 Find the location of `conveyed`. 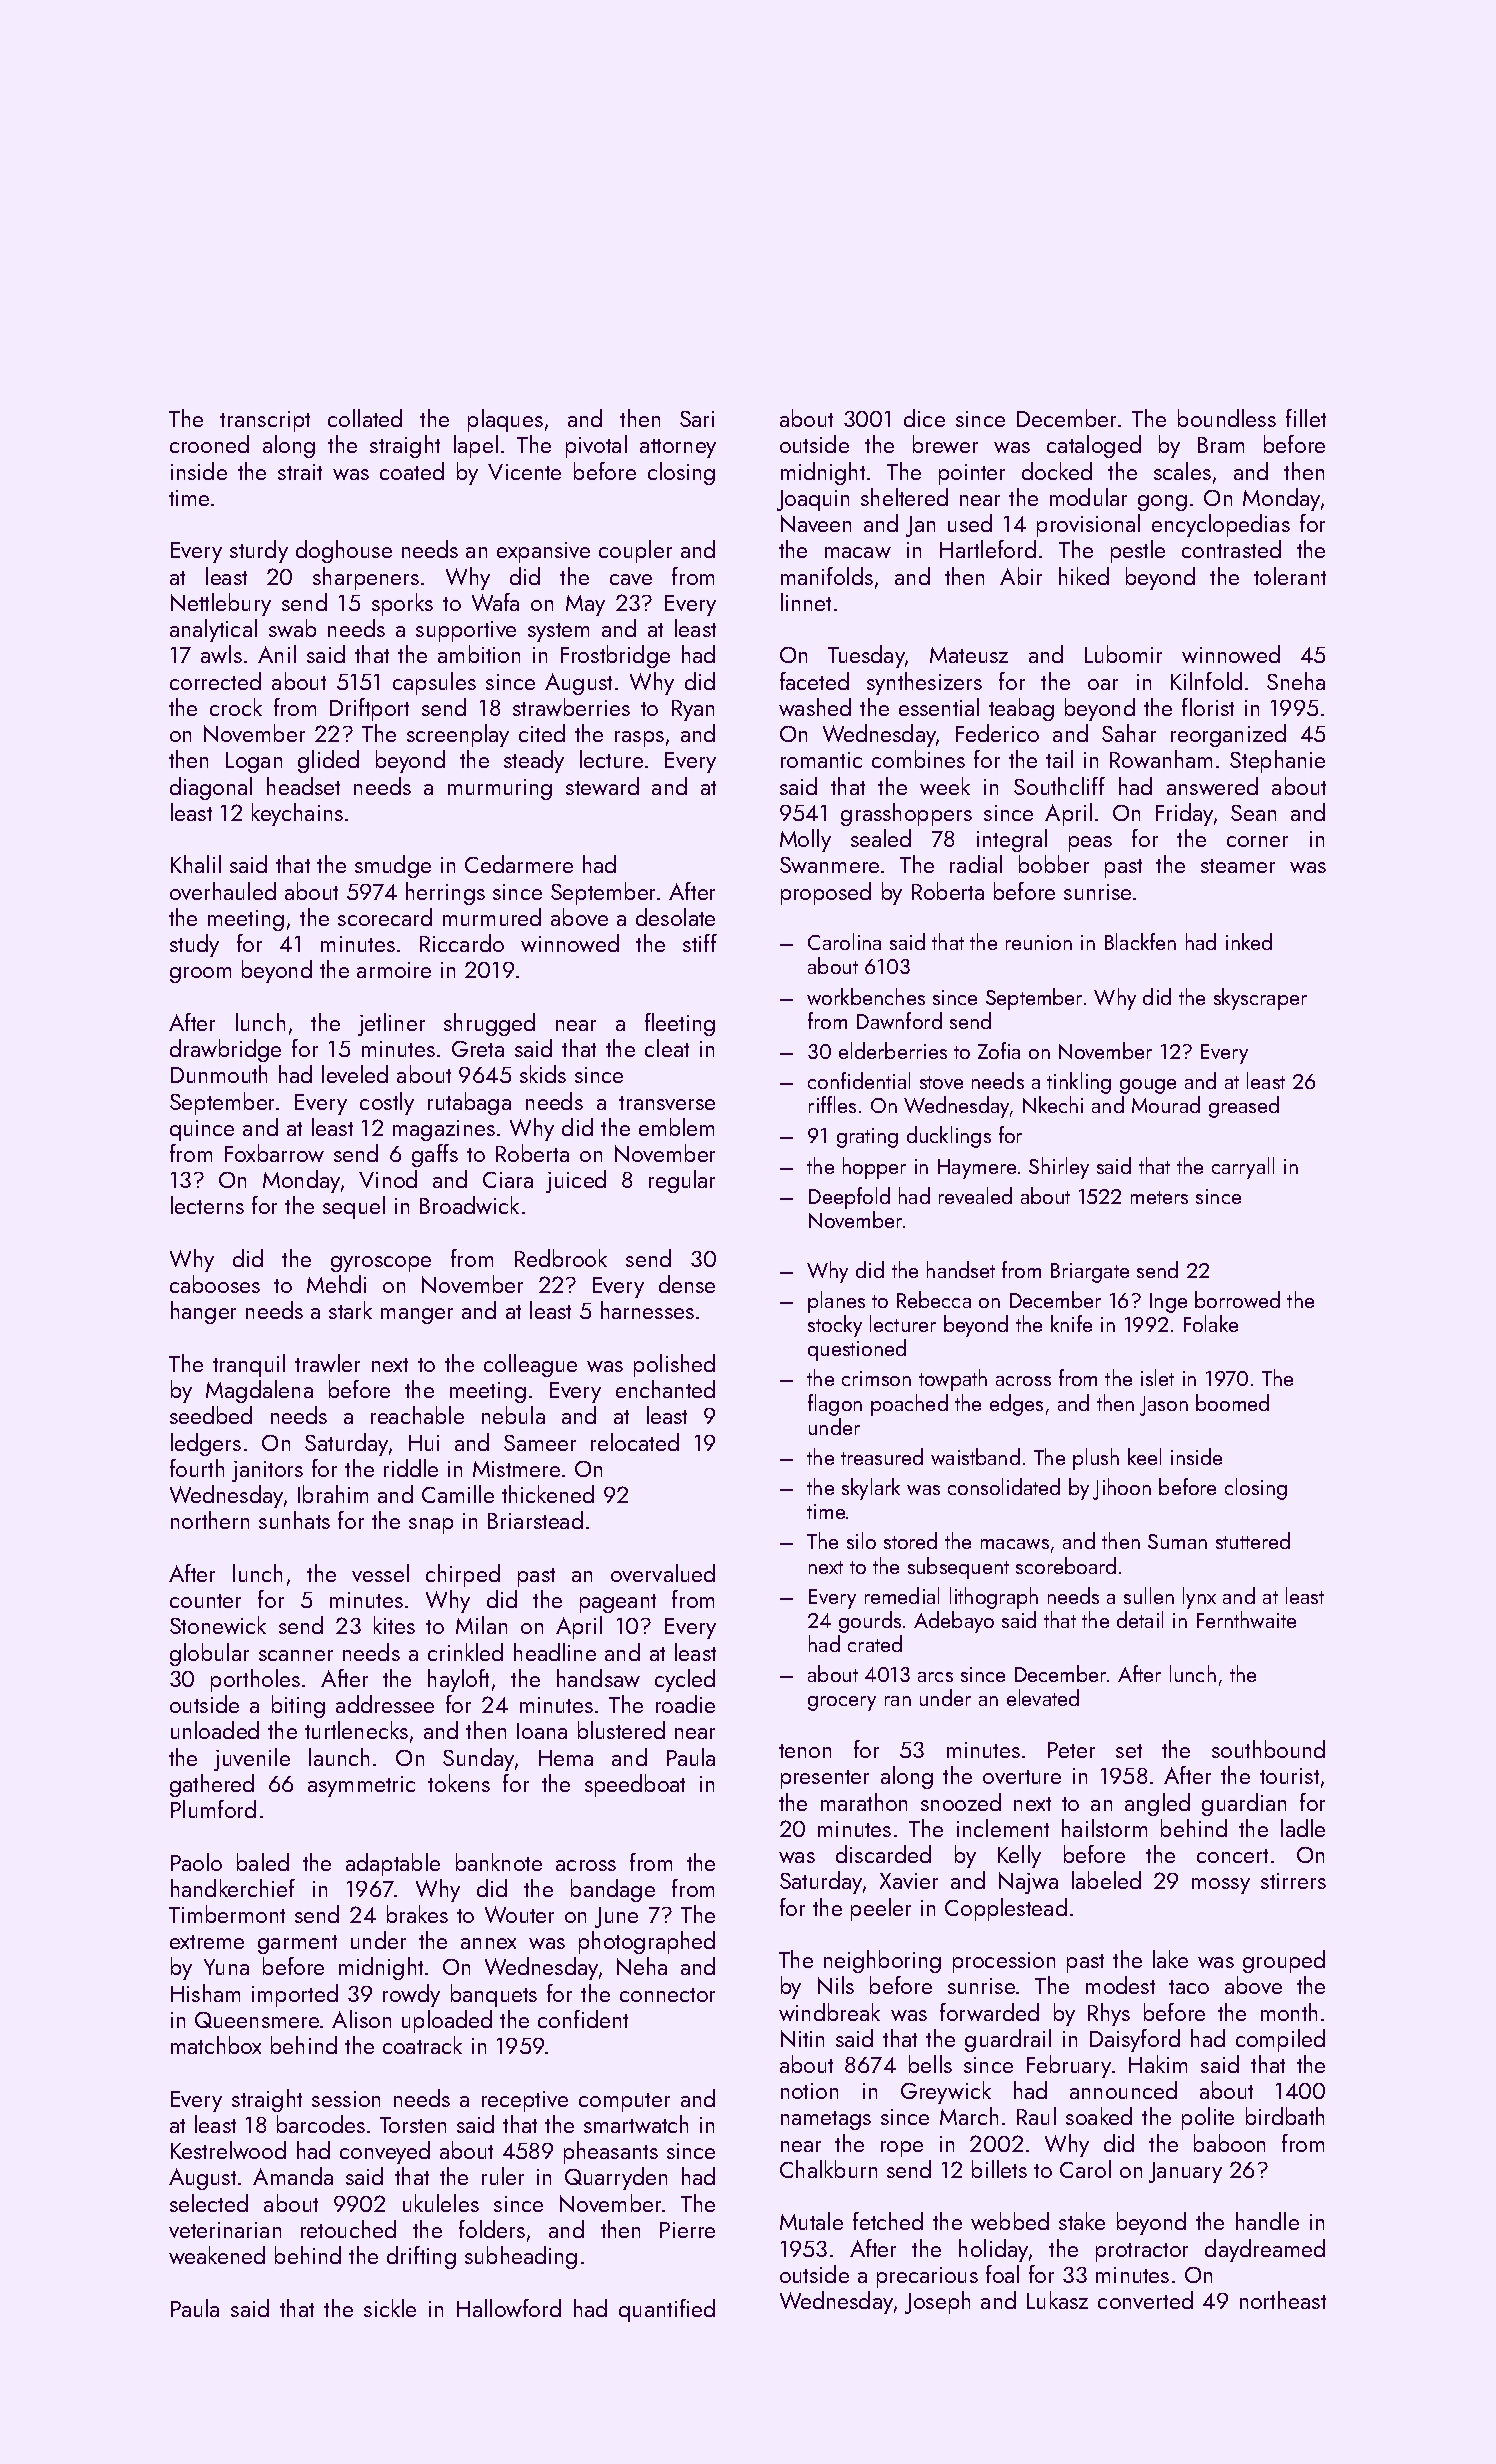

conveyed is located at coordinates (385, 2152).
